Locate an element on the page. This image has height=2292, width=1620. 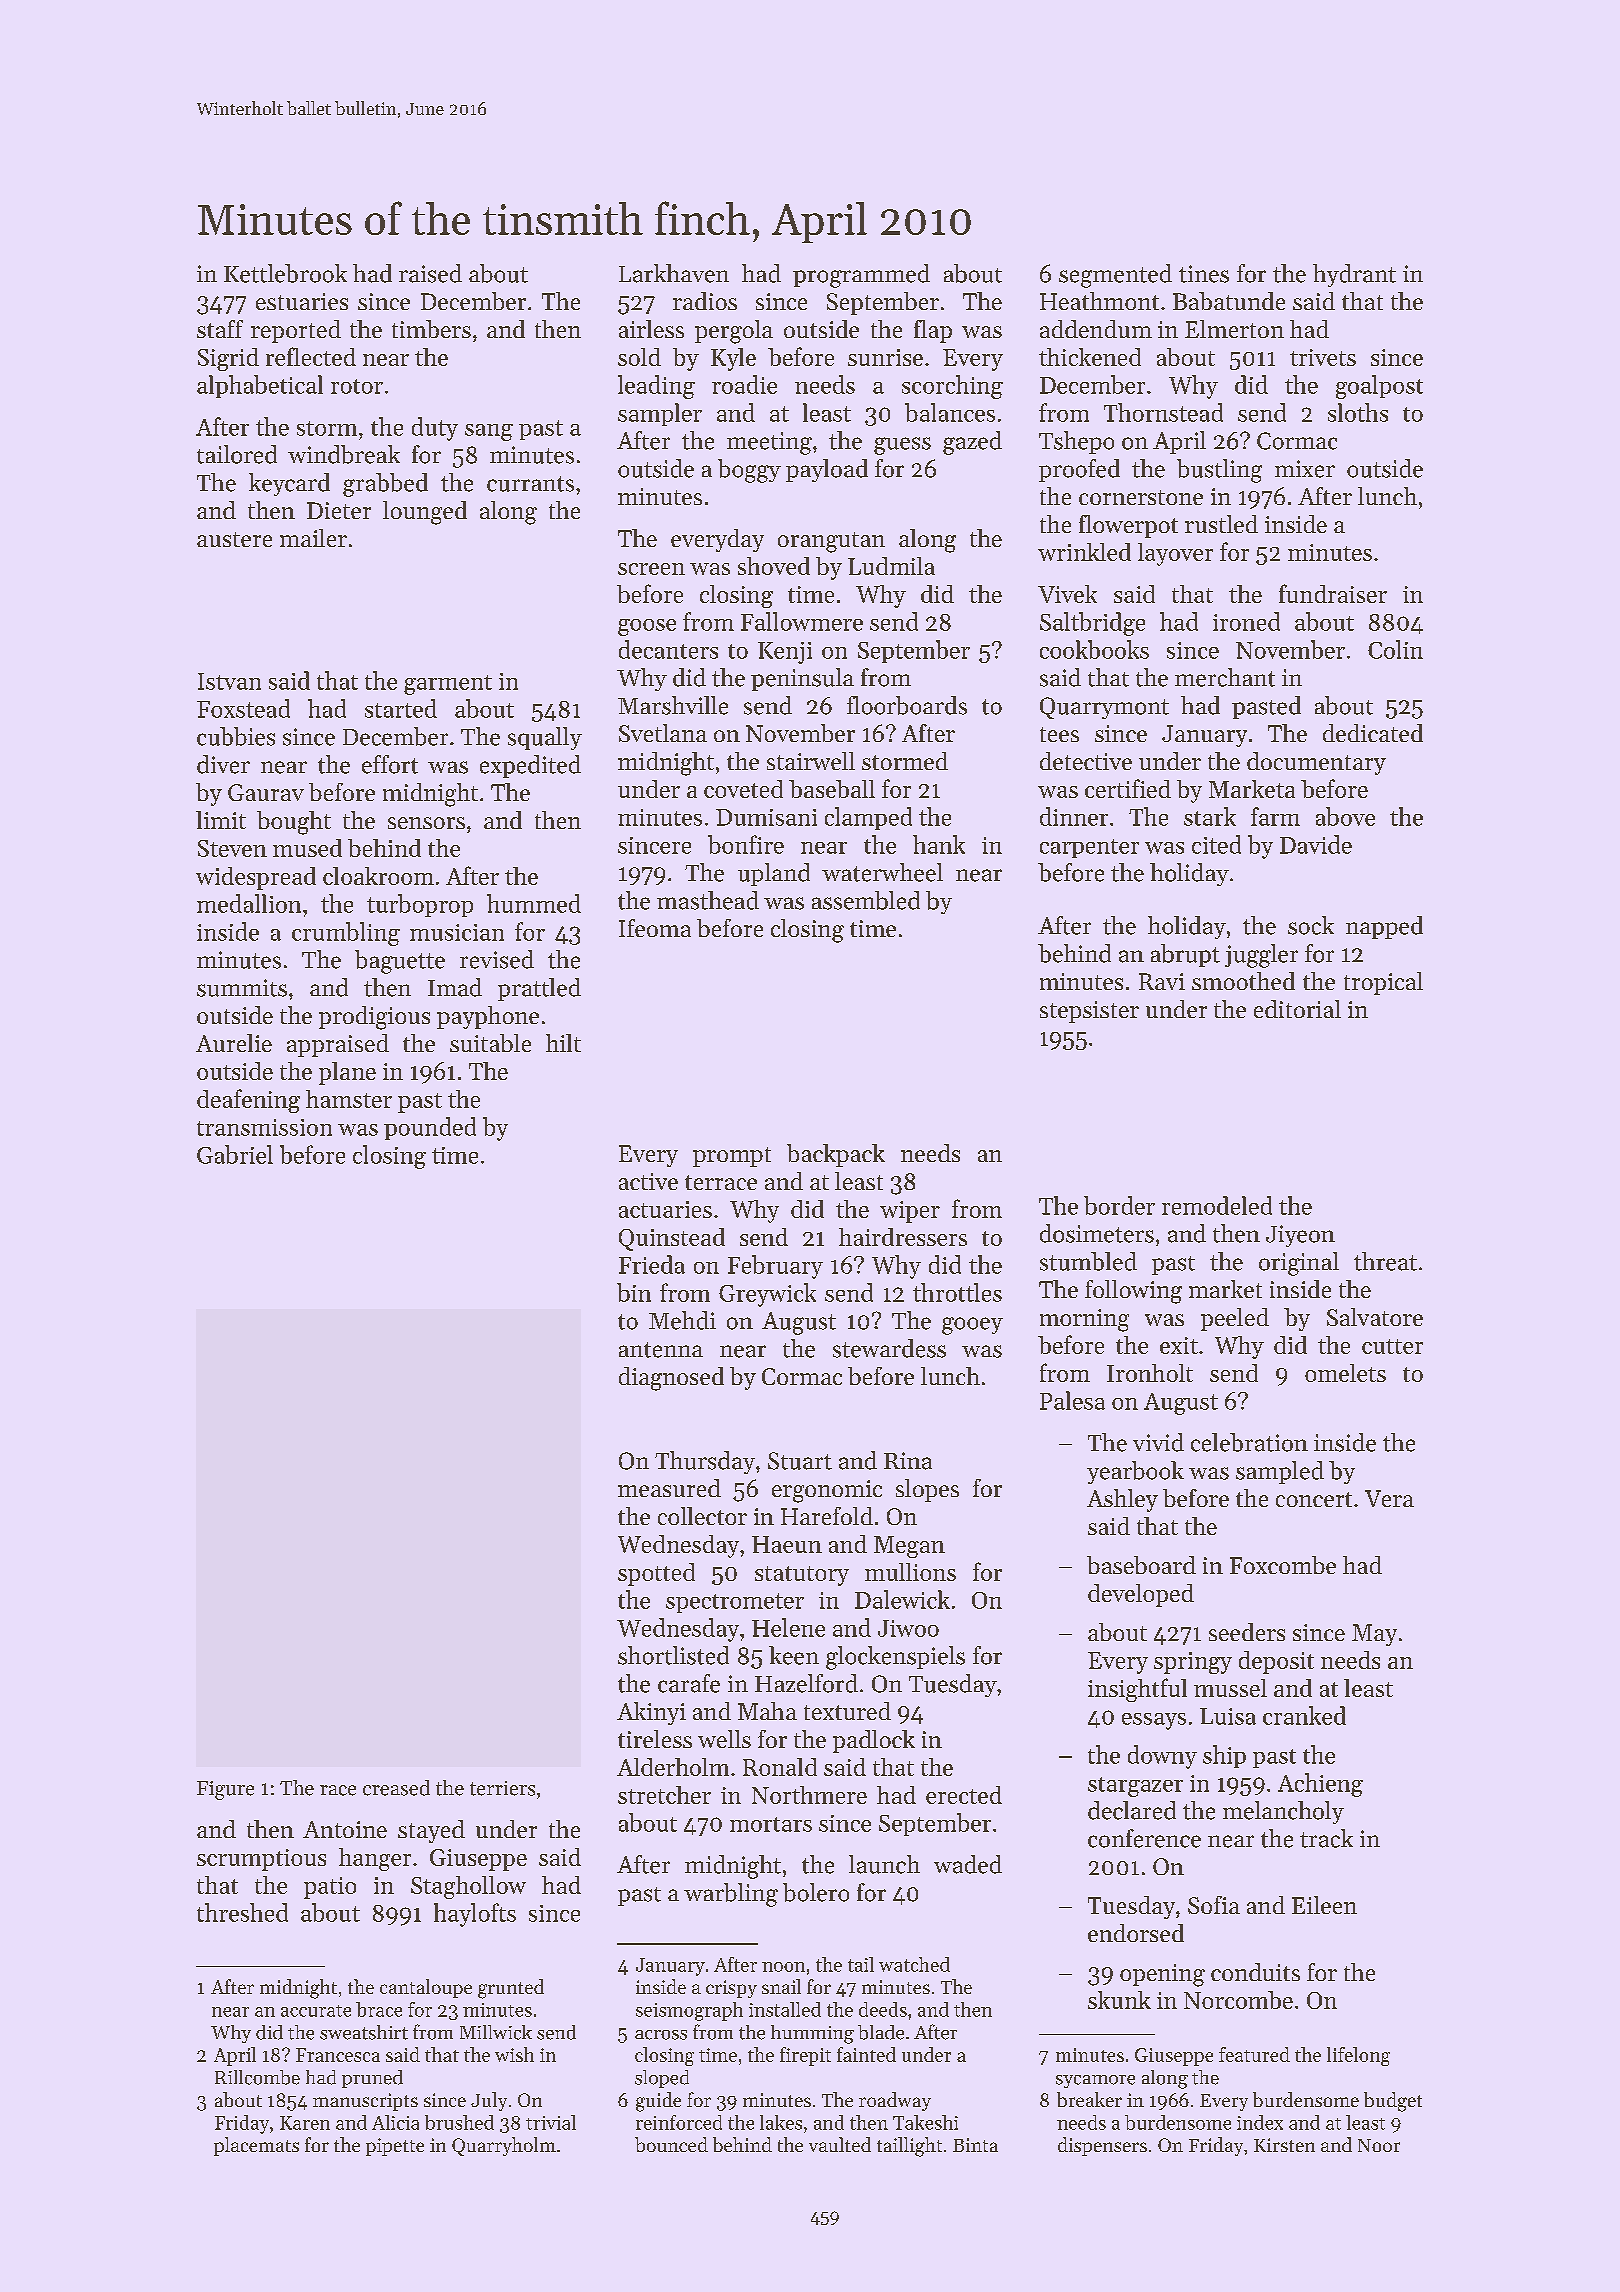
expedited is located at coordinates (530, 766).
